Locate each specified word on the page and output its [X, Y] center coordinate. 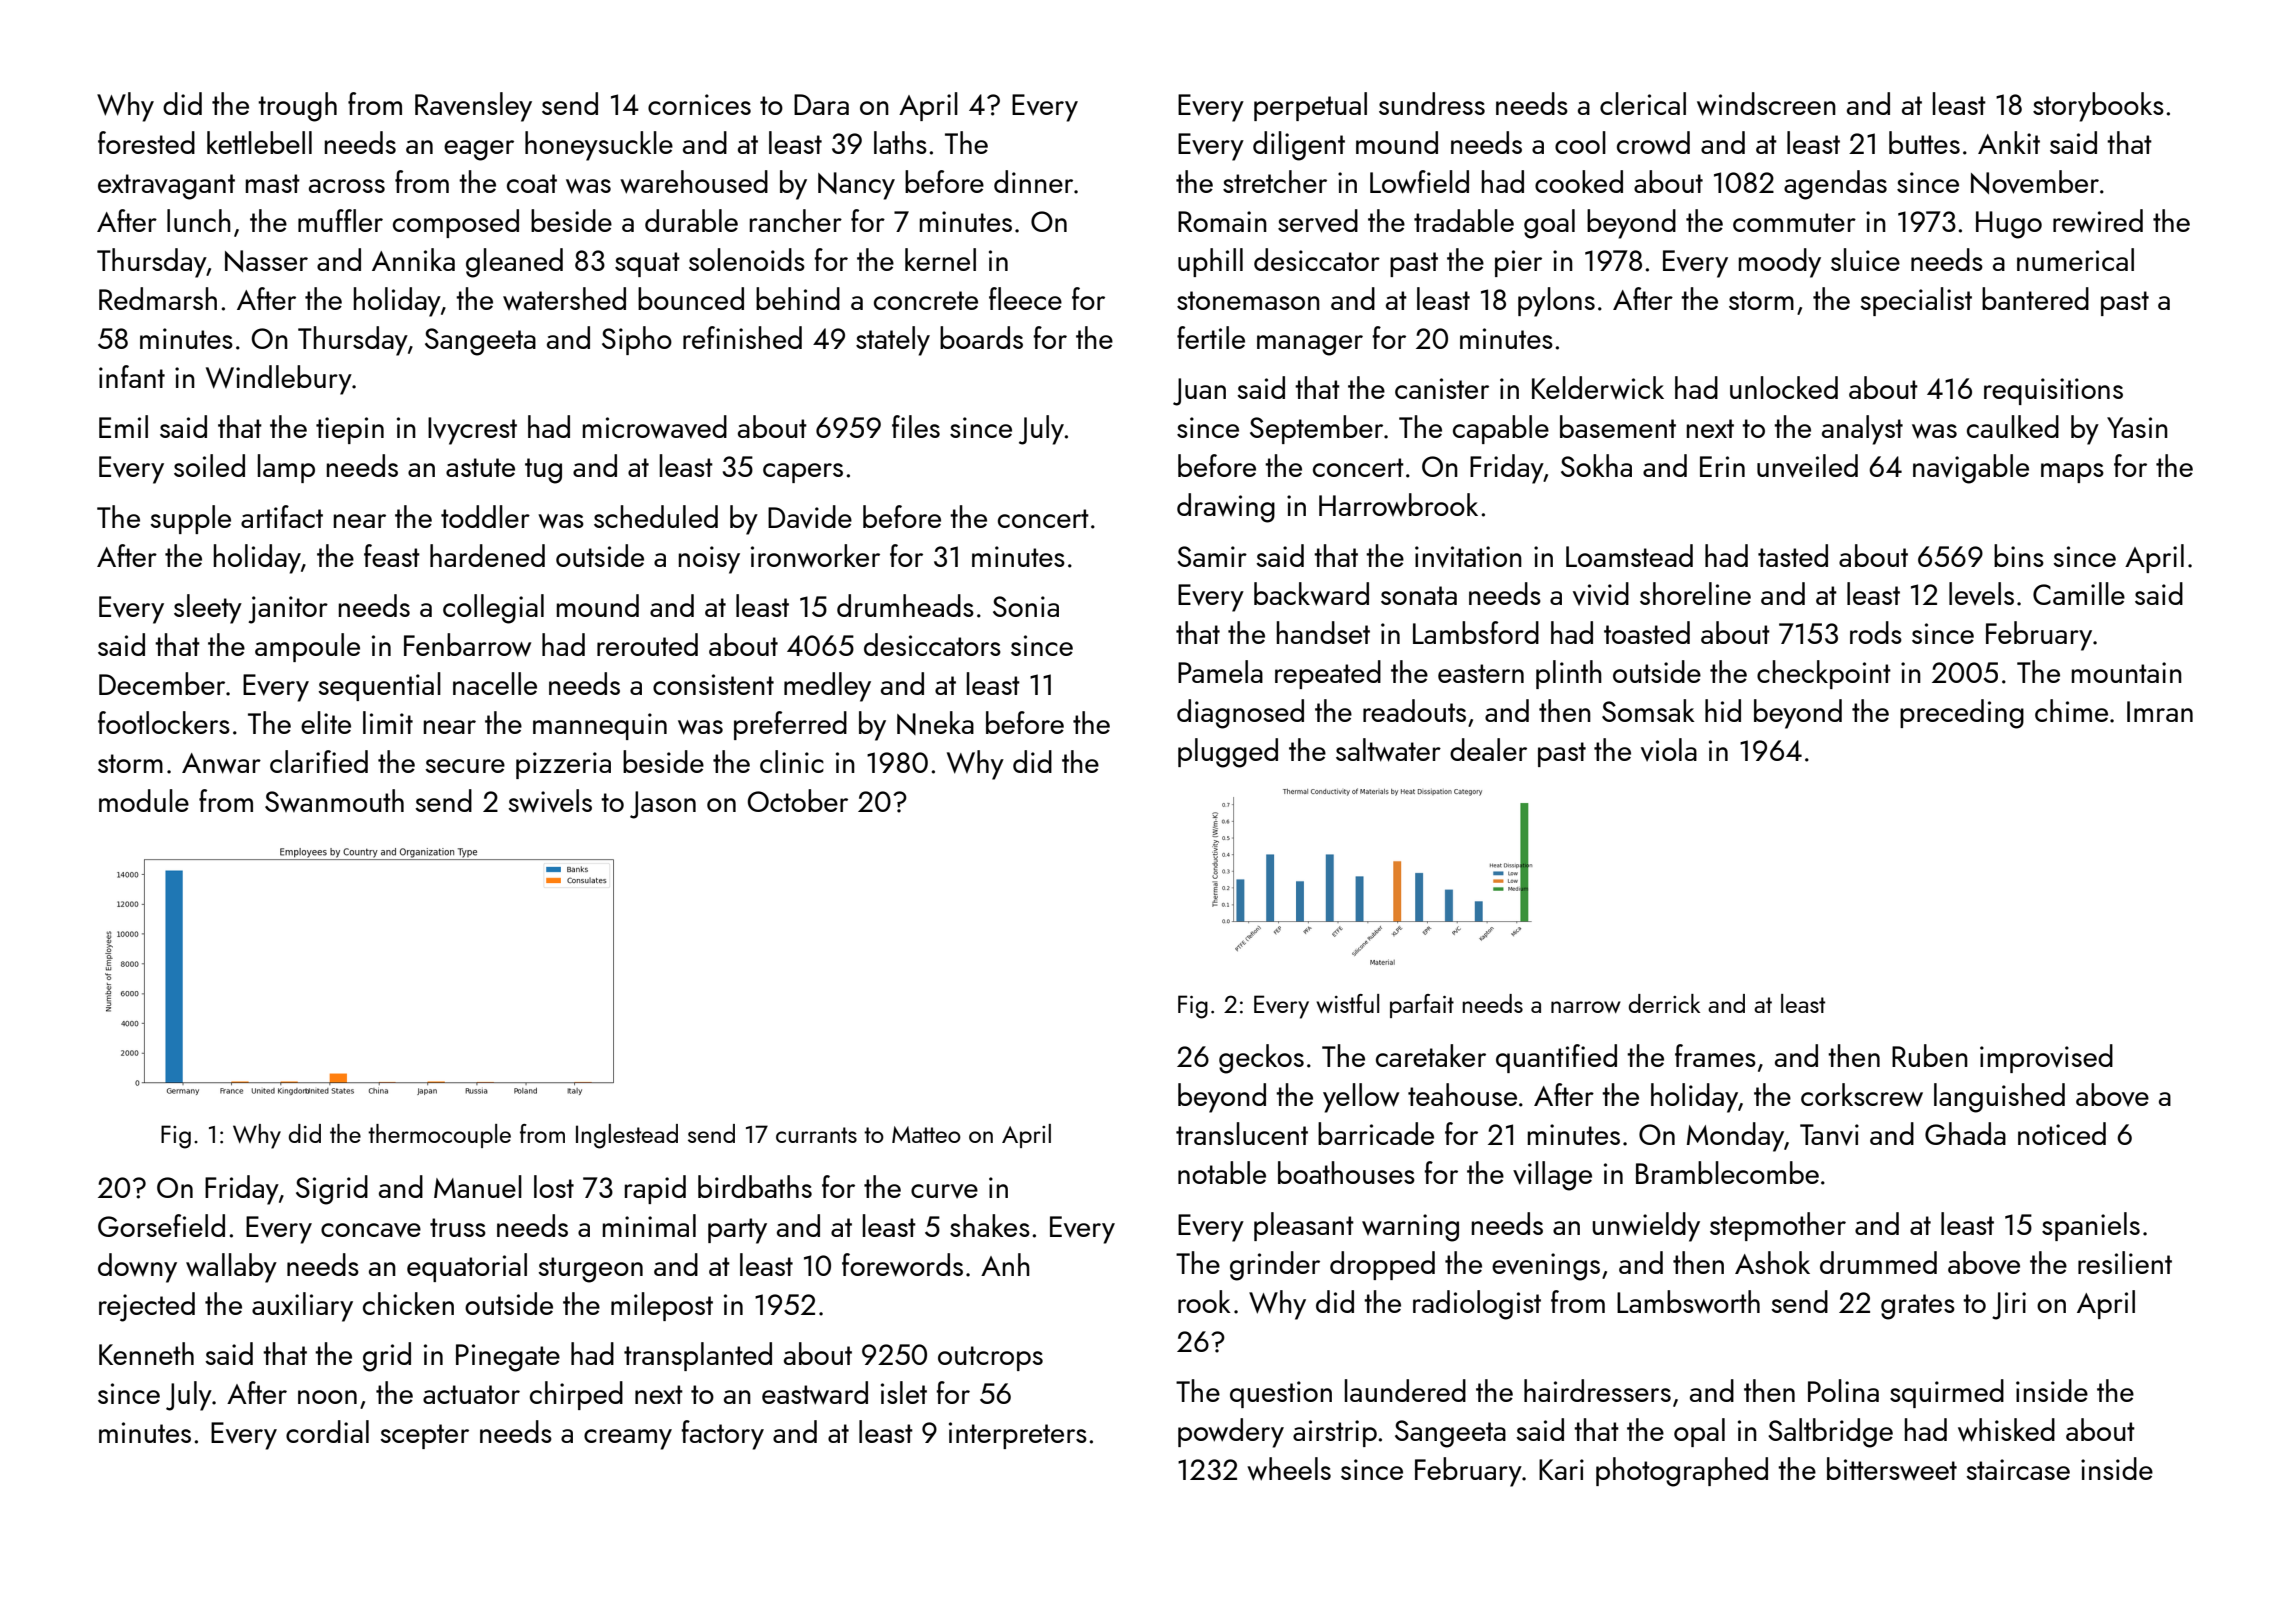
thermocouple [439, 1136]
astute [480, 467]
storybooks [2098, 107]
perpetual [1310, 106]
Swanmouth [334, 800]
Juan [1199, 392]
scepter [424, 1436]
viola [1669, 750]
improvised [2046, 1058]
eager [479, 150]
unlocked [1784, 387]
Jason [663, 805]
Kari [1561, 1469]
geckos [1261, 1059]
